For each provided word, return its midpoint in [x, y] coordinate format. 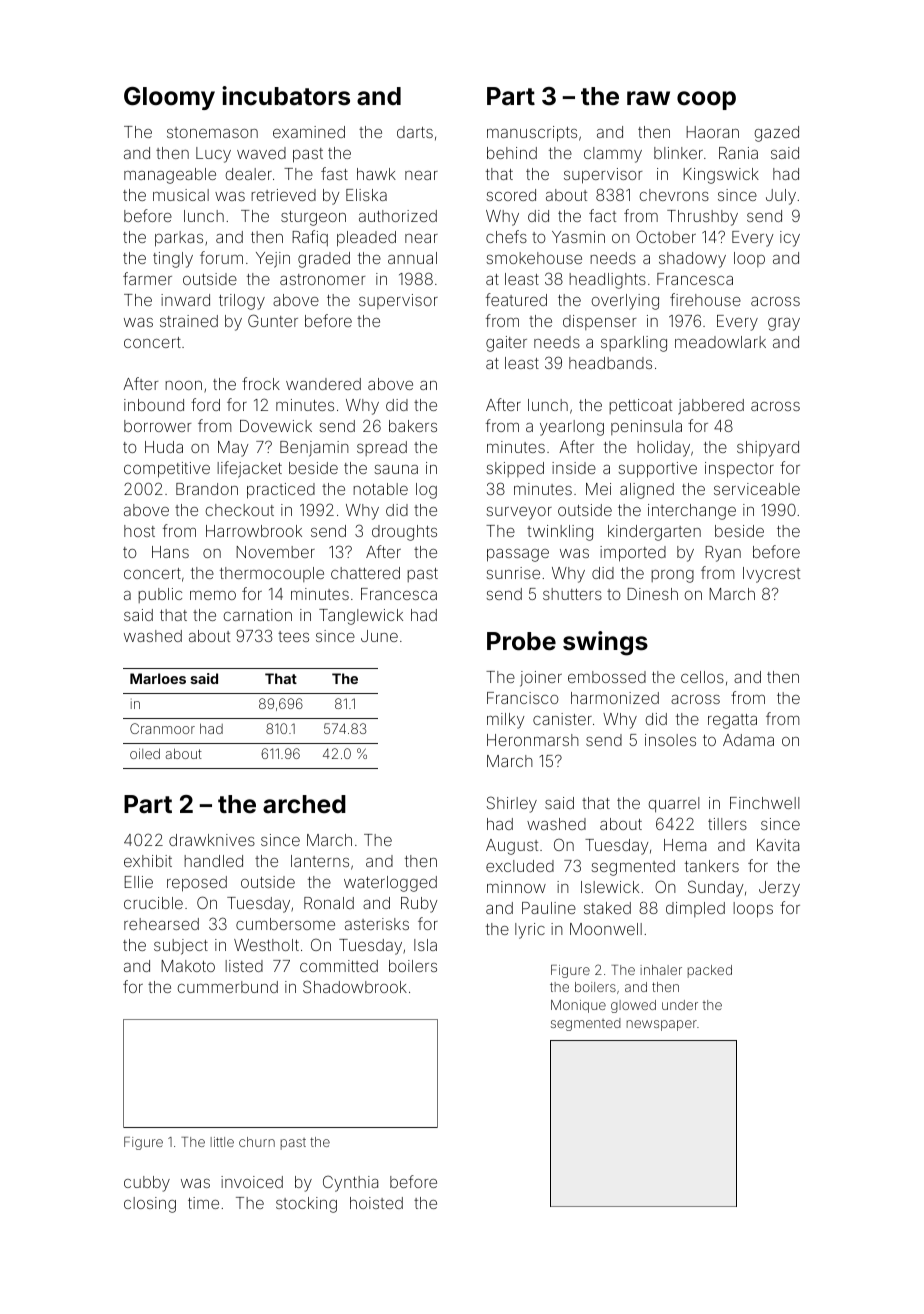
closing [150, 1205]
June [379, 636]
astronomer [323, 279]
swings [605, 643]
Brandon [207, 489]
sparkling [634, 344]
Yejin [273, 260]
